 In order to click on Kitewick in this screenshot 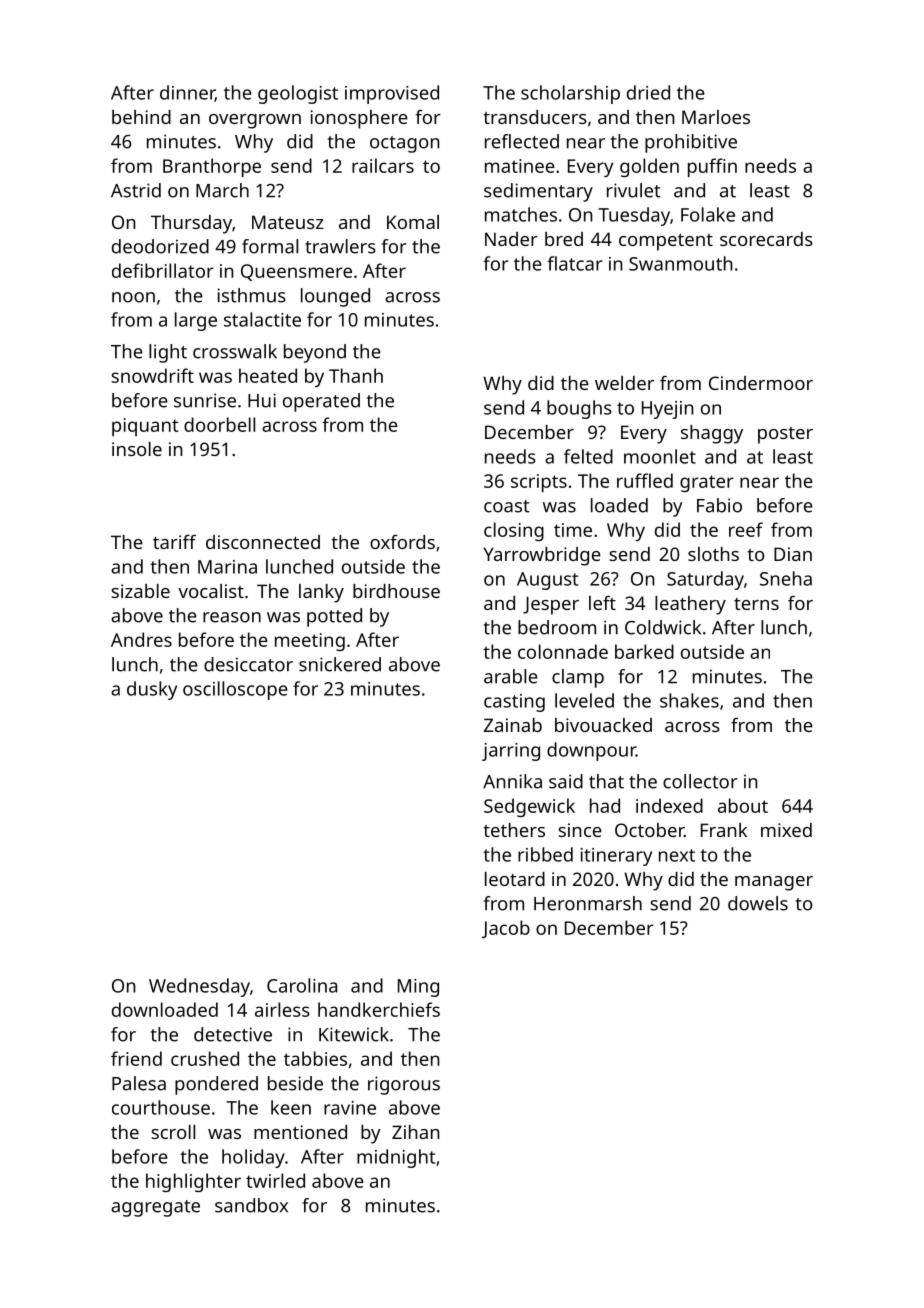, I will do `click(354, 1034)`.
